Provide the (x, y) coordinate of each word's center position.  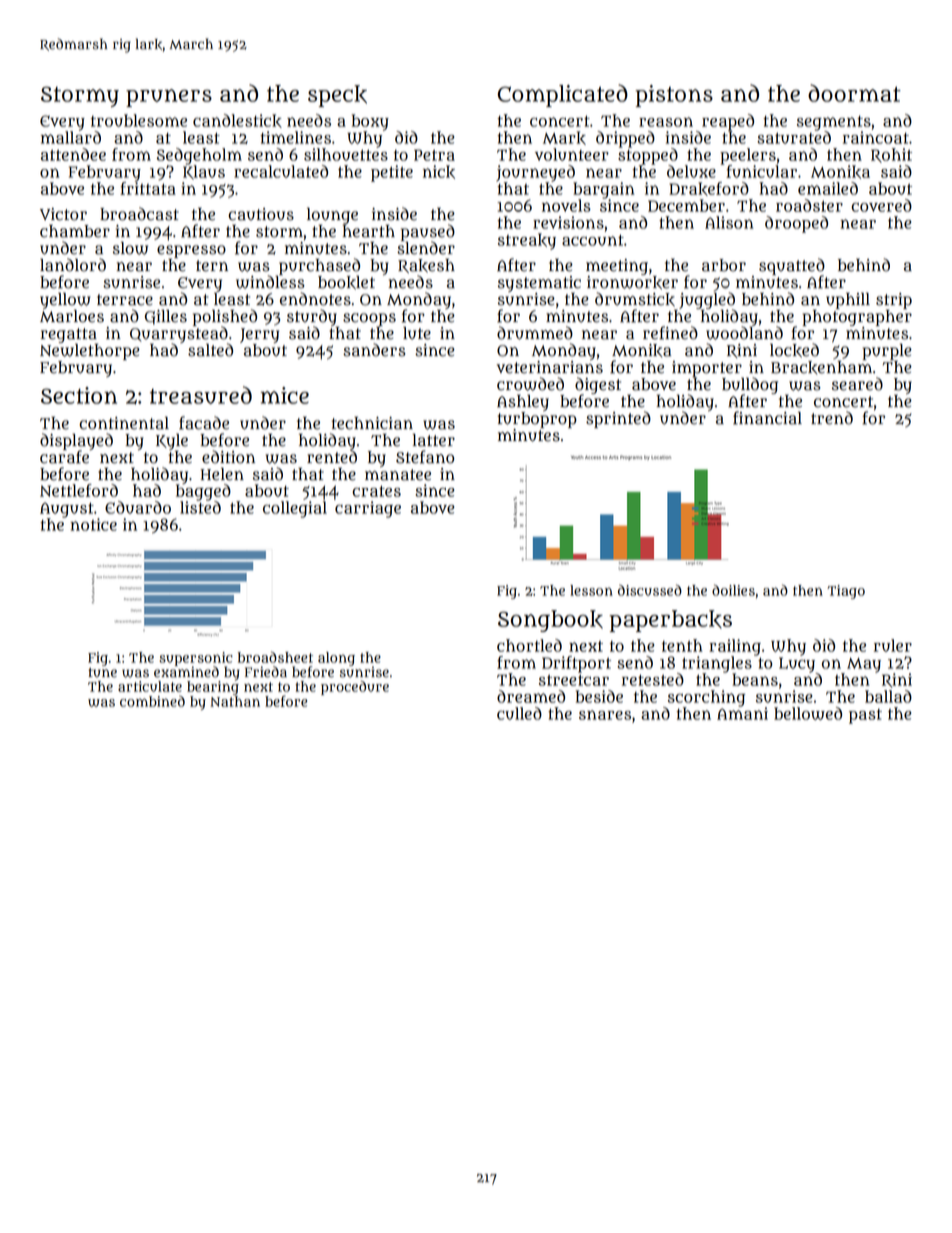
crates (376, 491)
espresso (191, 251)
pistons (674, 96)
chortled (529, 645)
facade (204, 423)
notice (94, 524)
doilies (733, 590)
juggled (707, 300)
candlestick (237, 121)
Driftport (576, 664)
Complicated (563, 95)
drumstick (635, 299)
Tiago (846, 592)
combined (152, 701)
